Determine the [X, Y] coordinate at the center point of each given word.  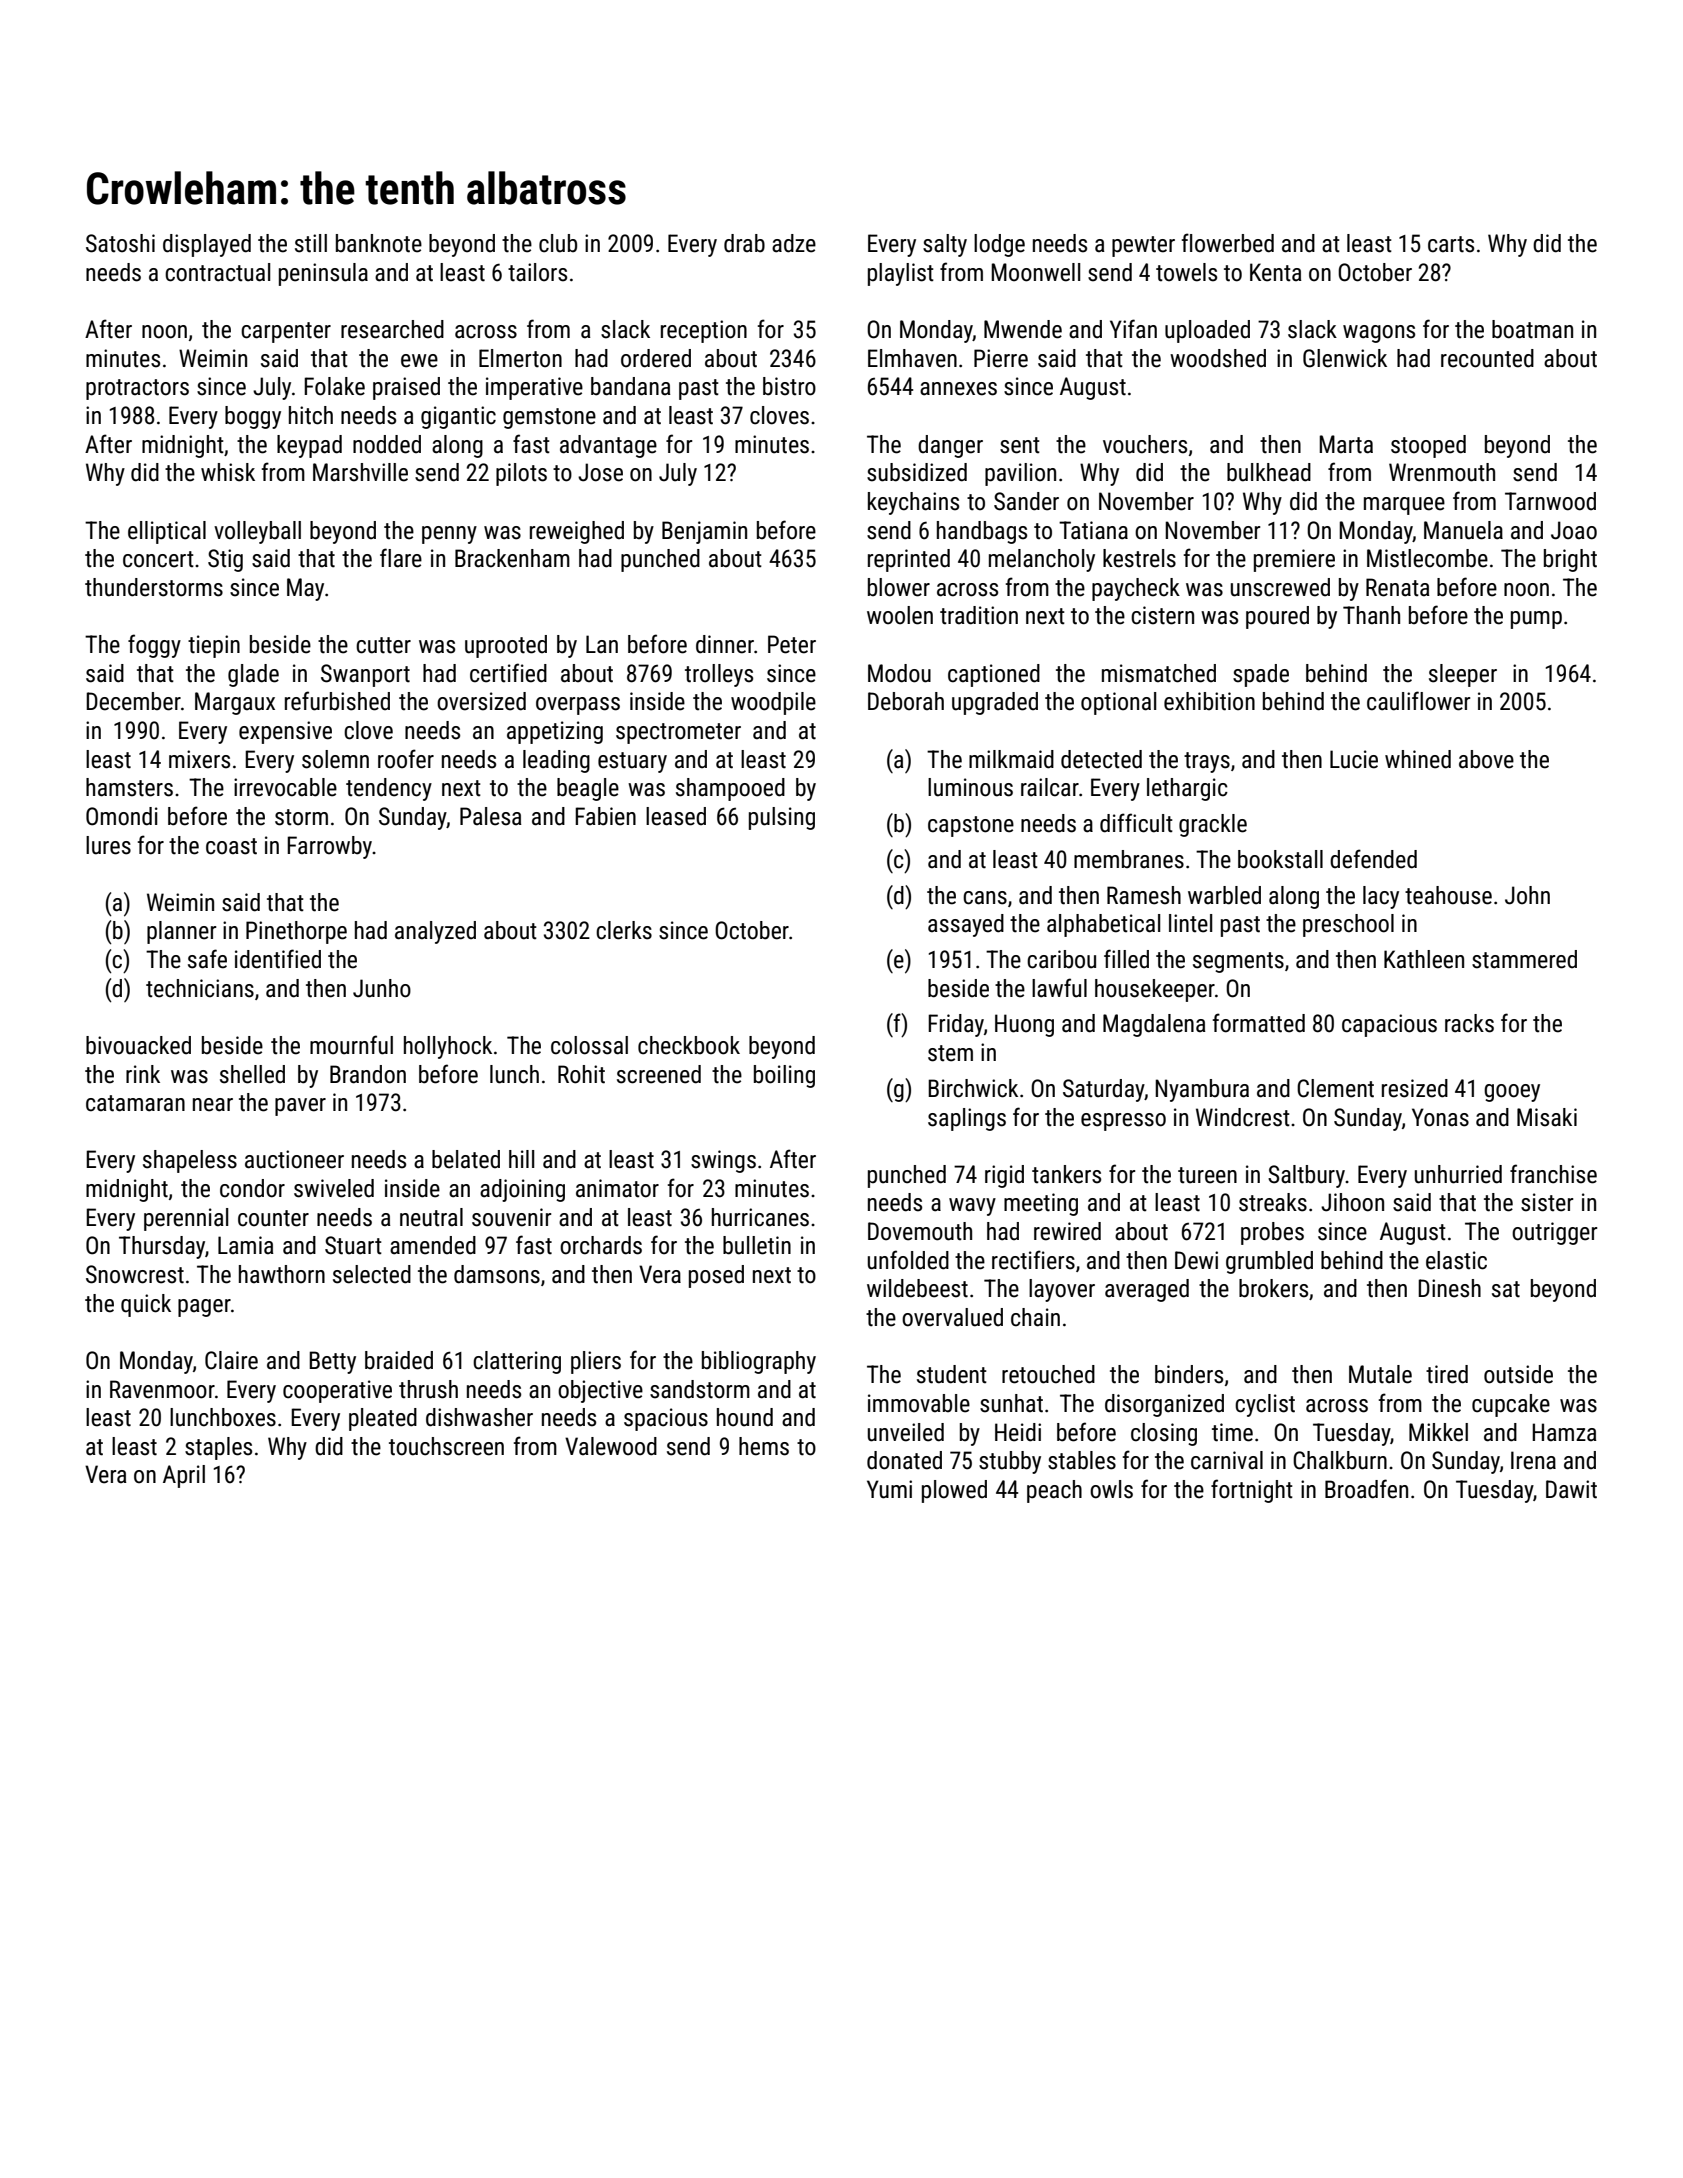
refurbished [337, 701]
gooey [1512, 1093]
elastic [1456, 1260]
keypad [309, 446]
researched [392, 329]
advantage [608, 446]
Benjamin [704, 532]
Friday [956, 1025]
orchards [601, 1245]
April [184, 1476]
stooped [1428, 446]
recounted [1487, 358]
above [1486, 759]
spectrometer [678, 733]
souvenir [511, 1217]
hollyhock [448, 1047]
